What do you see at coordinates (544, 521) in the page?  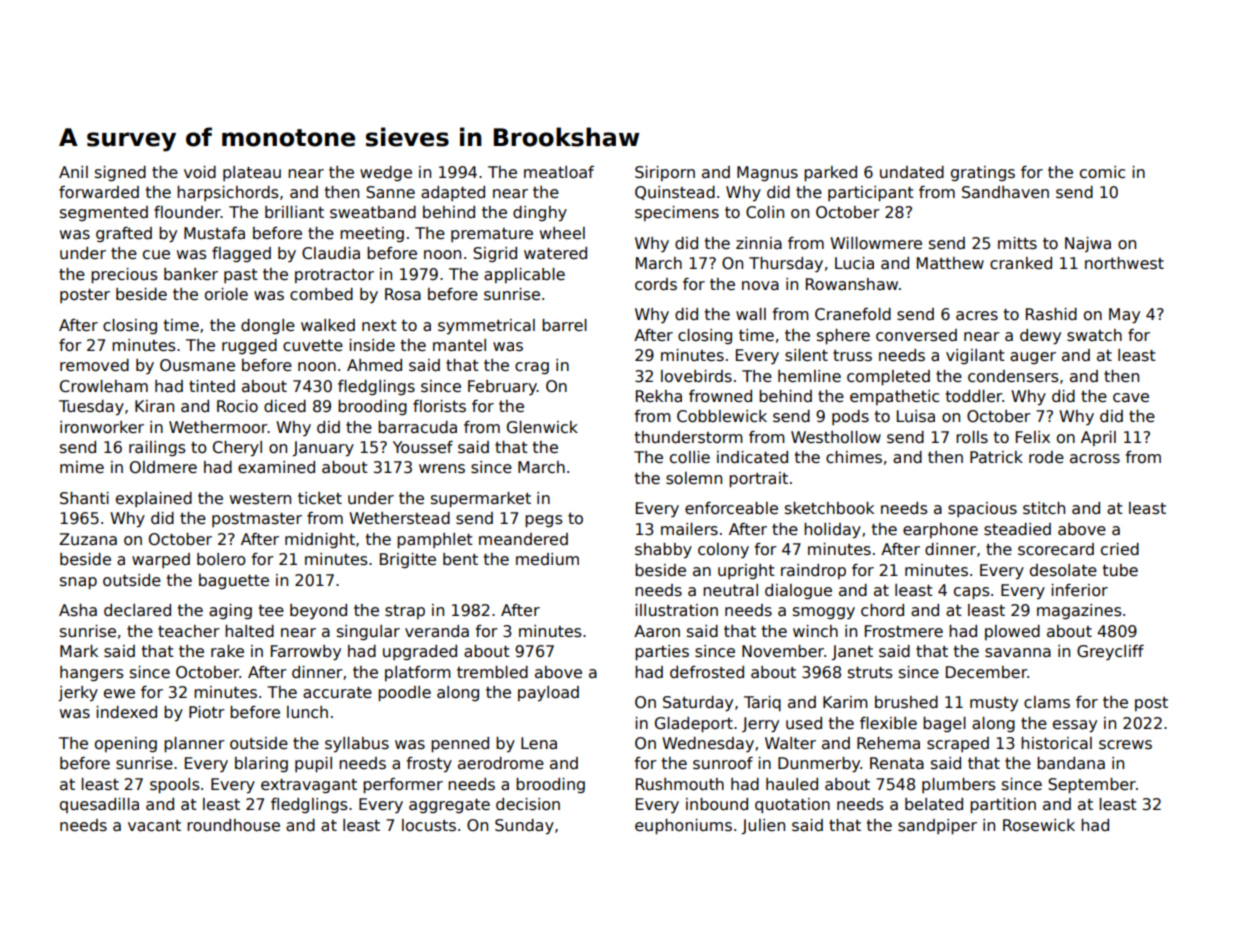 I see `pegs` at bounding box center [544, 521].
